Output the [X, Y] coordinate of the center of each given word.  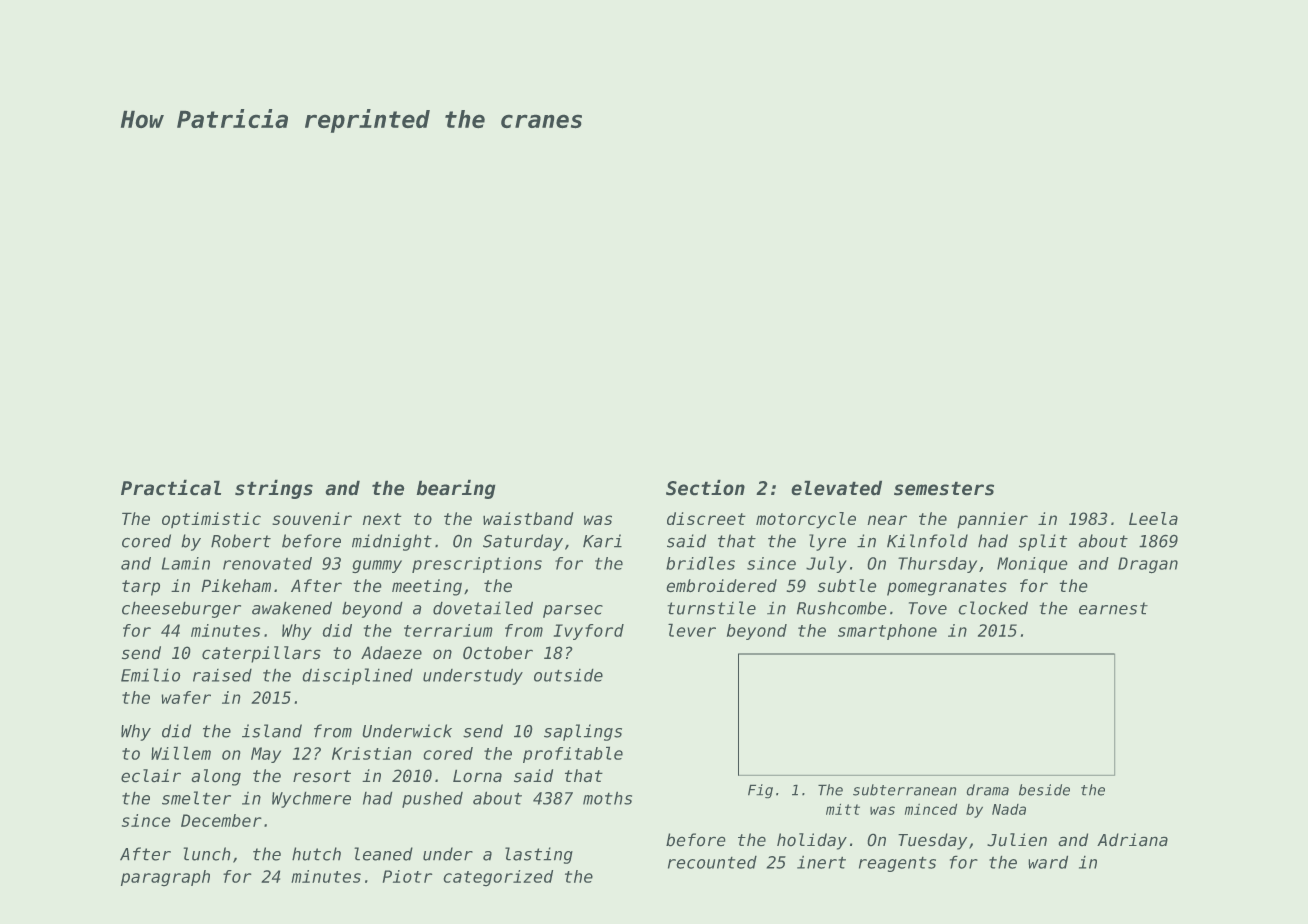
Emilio [150, 675]
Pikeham [236, 585]
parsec [573, 611]
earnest [1113, 608]
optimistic [211, 520]
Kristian [371, 753]
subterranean [904, 790]
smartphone [887, 632]
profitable [573, 755]
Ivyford [589, 632]
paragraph [165, 878]
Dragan [1148, 565]
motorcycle [806, 520]
